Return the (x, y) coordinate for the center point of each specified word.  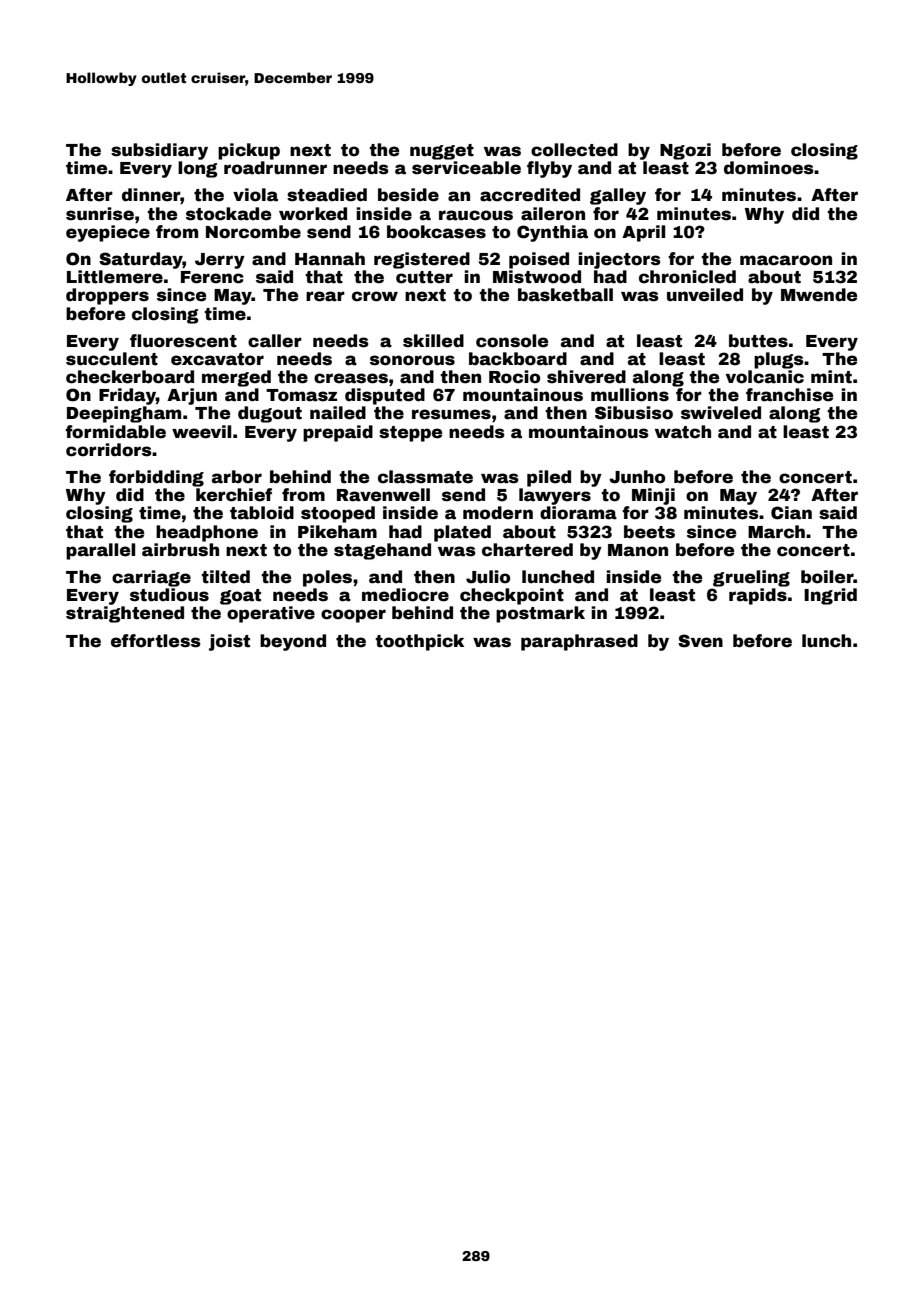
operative (271, 614)
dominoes (769, 168)
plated (462, 533)
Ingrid (830, 596)
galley (618, 196)
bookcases (436, 232)
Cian (791, 513)
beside (408, 195)
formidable (115, 432)
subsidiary (159, 151)
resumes (451, 414)
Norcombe (253, 232)
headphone (207, 533)
